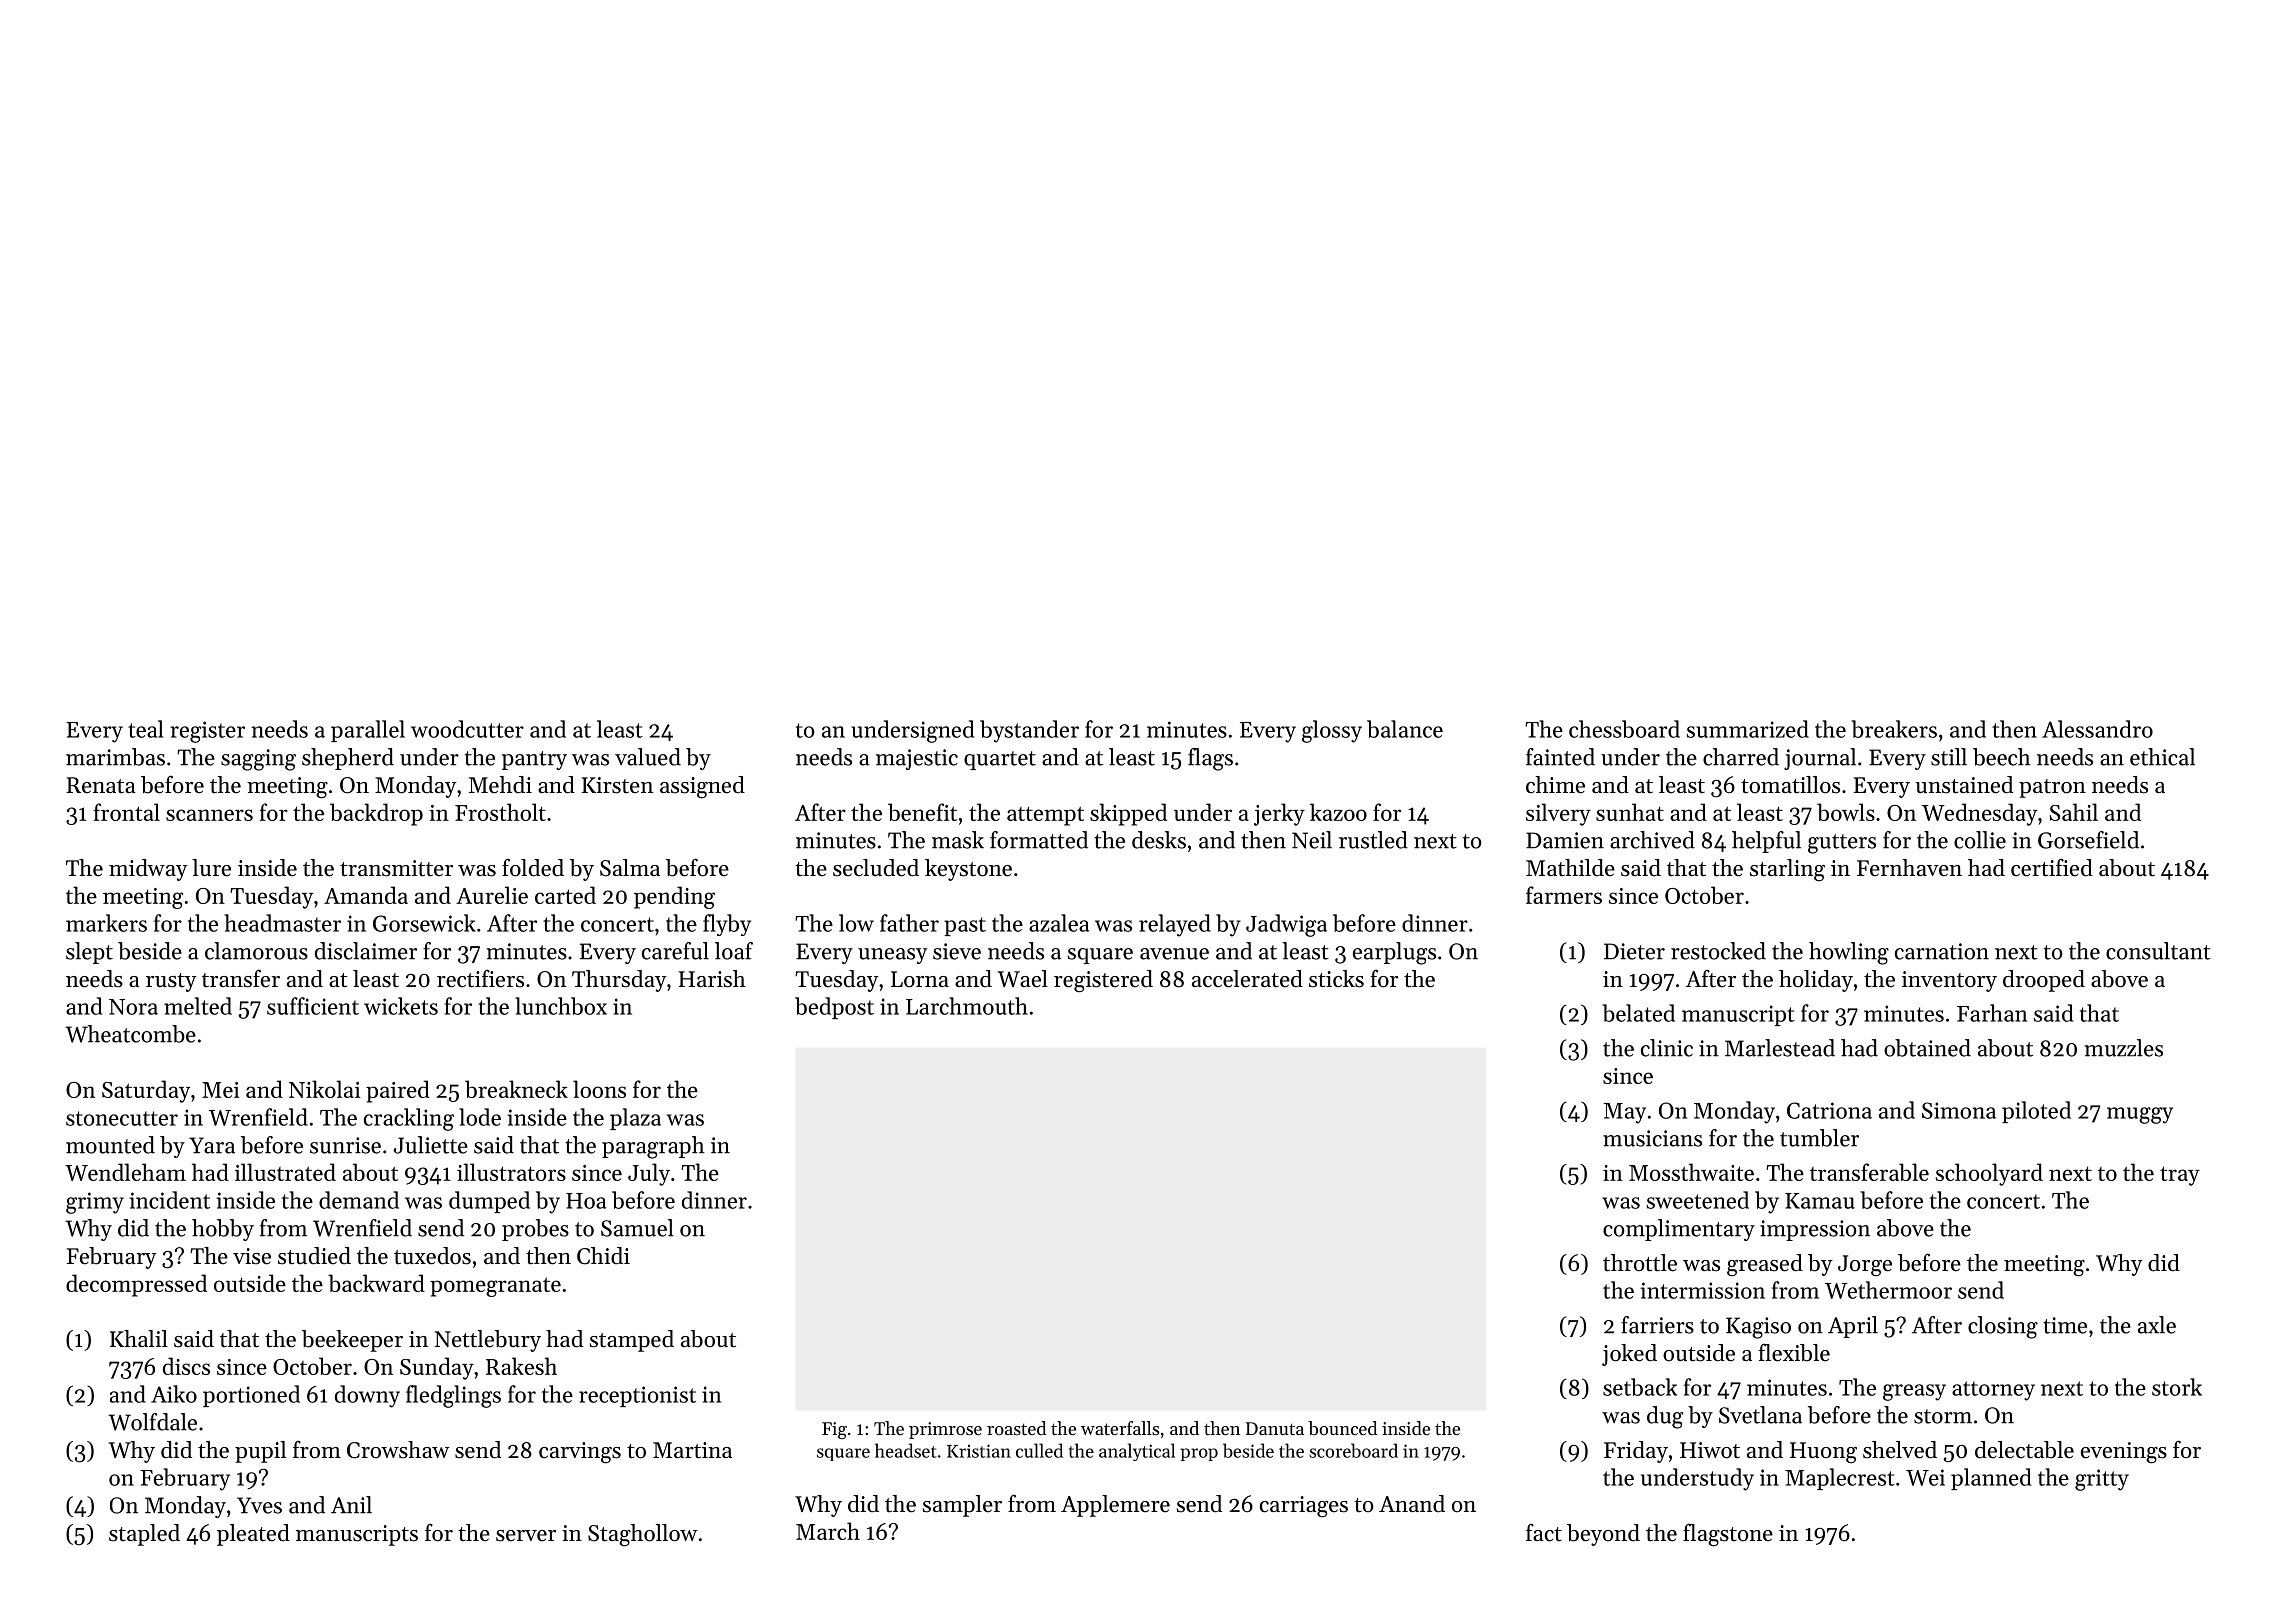 The width and height of the image is (2282, 1614). Describe the element at coordinates (398, 1450) in the image. I see `Crowshaw` at that location.
